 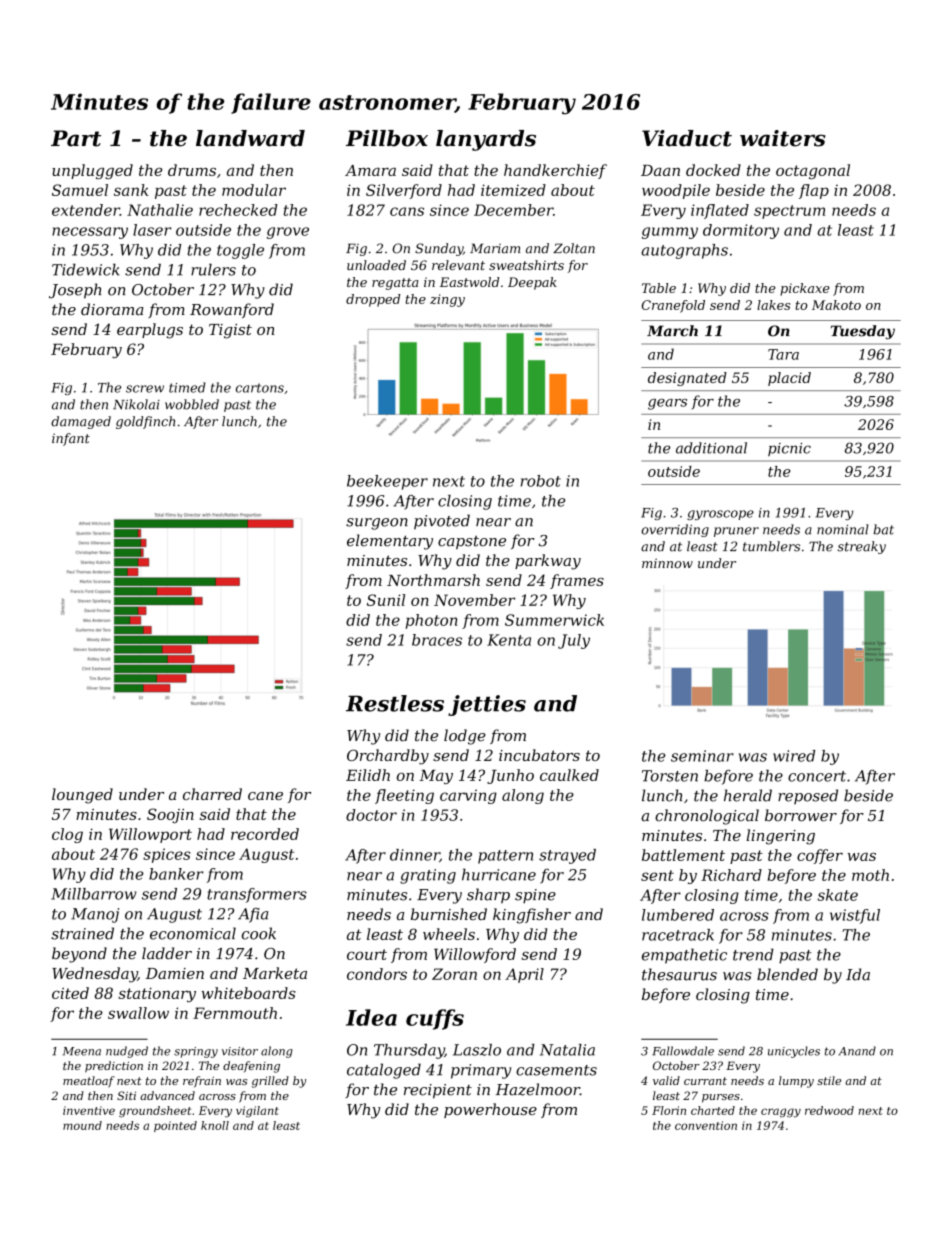 I want to click on laser, so click(x=152, y=230).
